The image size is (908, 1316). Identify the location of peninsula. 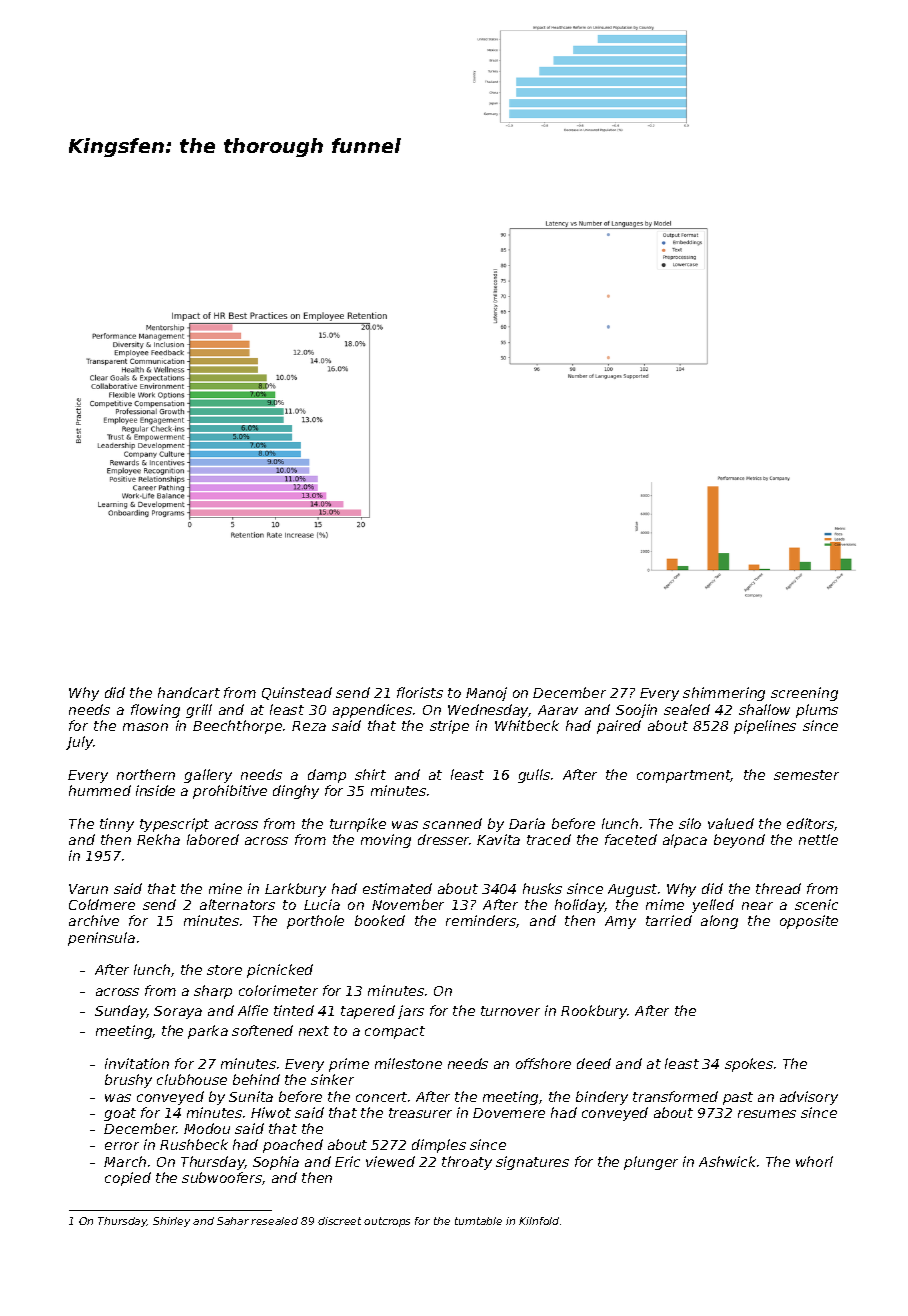
(101, 939).
